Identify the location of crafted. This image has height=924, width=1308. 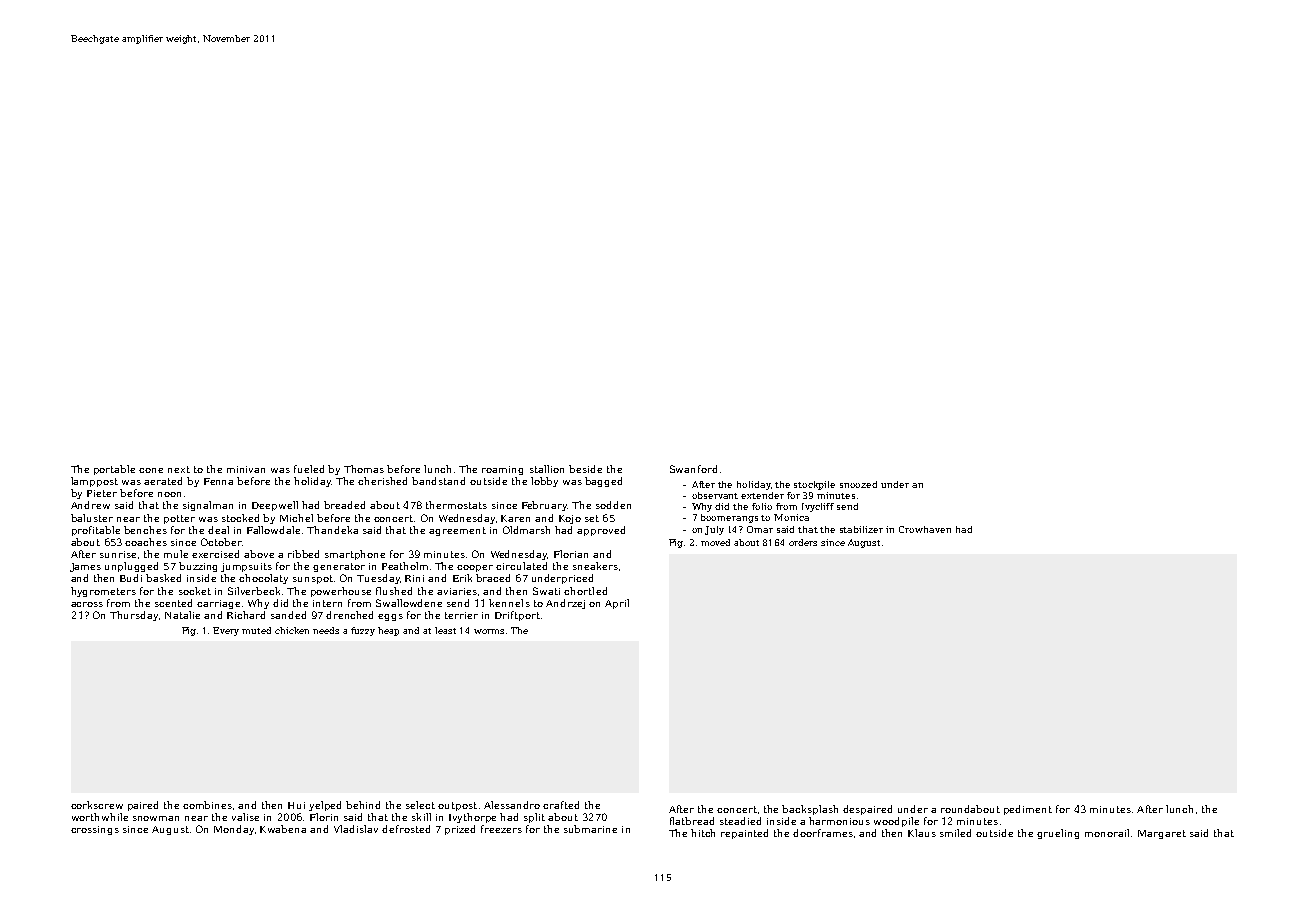
(561, 805).
